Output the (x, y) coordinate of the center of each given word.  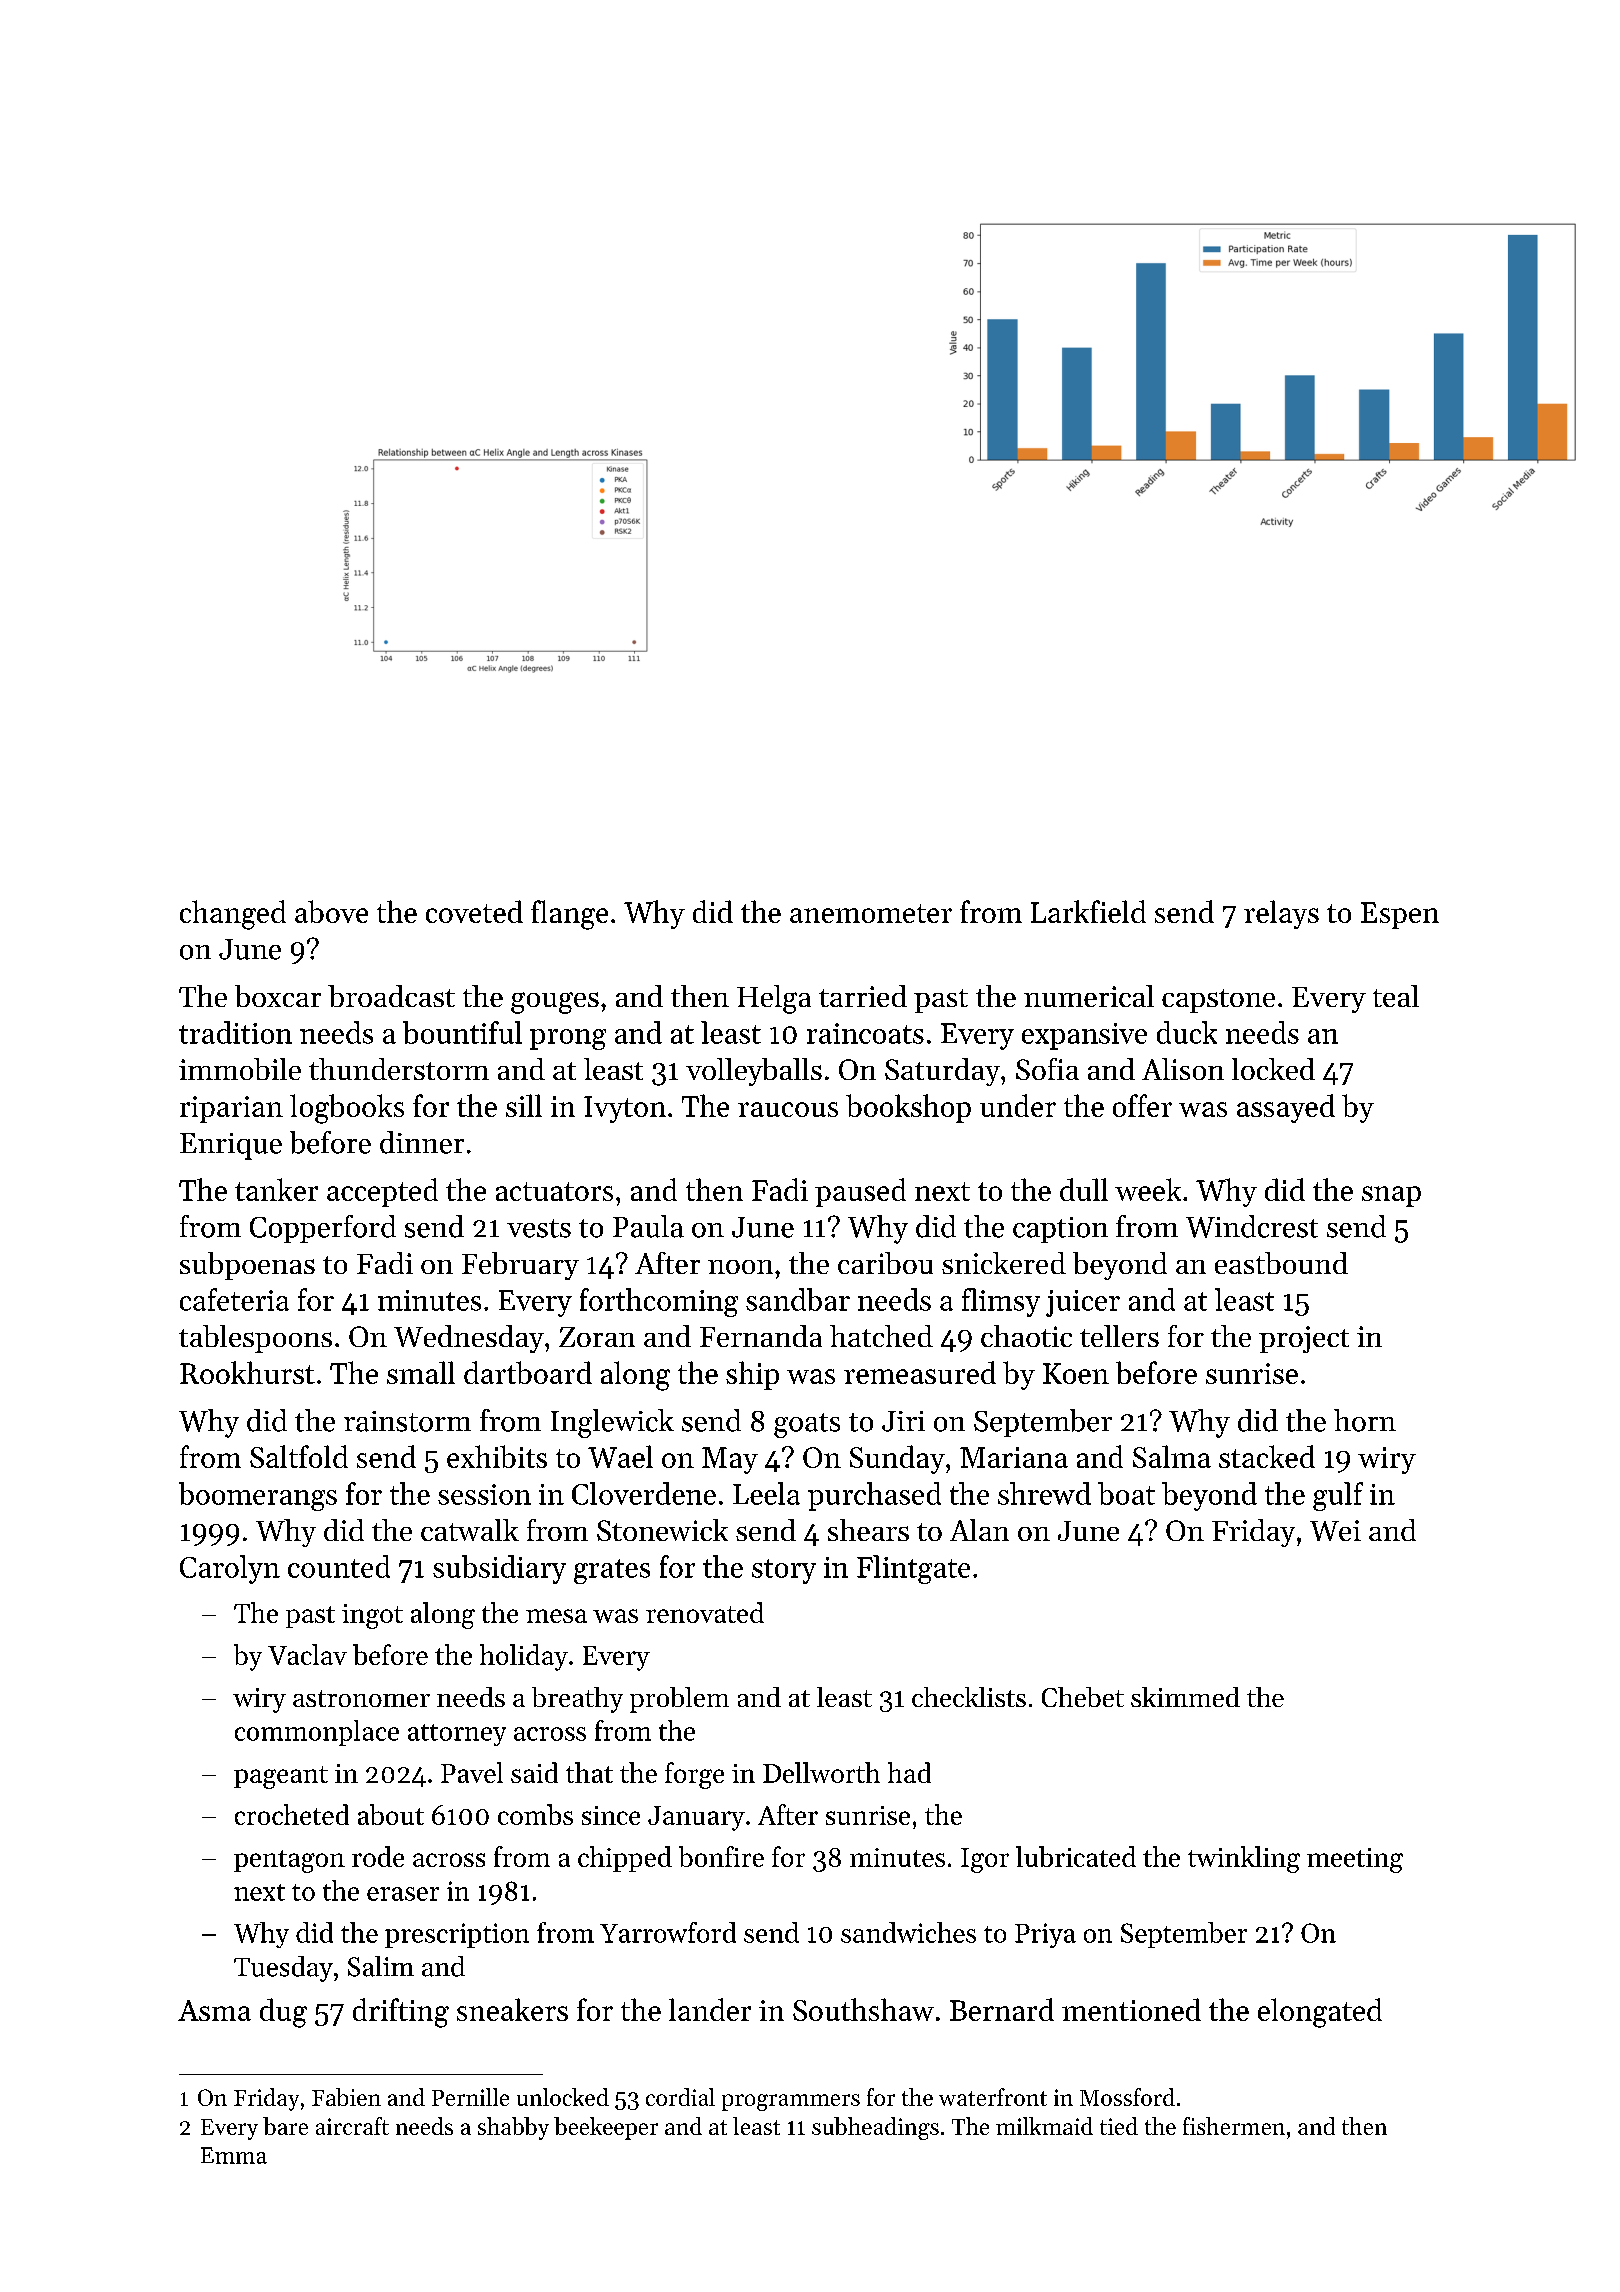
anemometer (871, 913)
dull (1084, 1189)
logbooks (347, 1109)
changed (233, 915)
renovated (705, 1612)
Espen (1400, 915)
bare (285, 2126)
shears (868, 1530)
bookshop (908, 1108)
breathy (577, 1700)
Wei (1335, 1530)
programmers (791, 2102)
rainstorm (407, 1421)
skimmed (1185, 1697)
